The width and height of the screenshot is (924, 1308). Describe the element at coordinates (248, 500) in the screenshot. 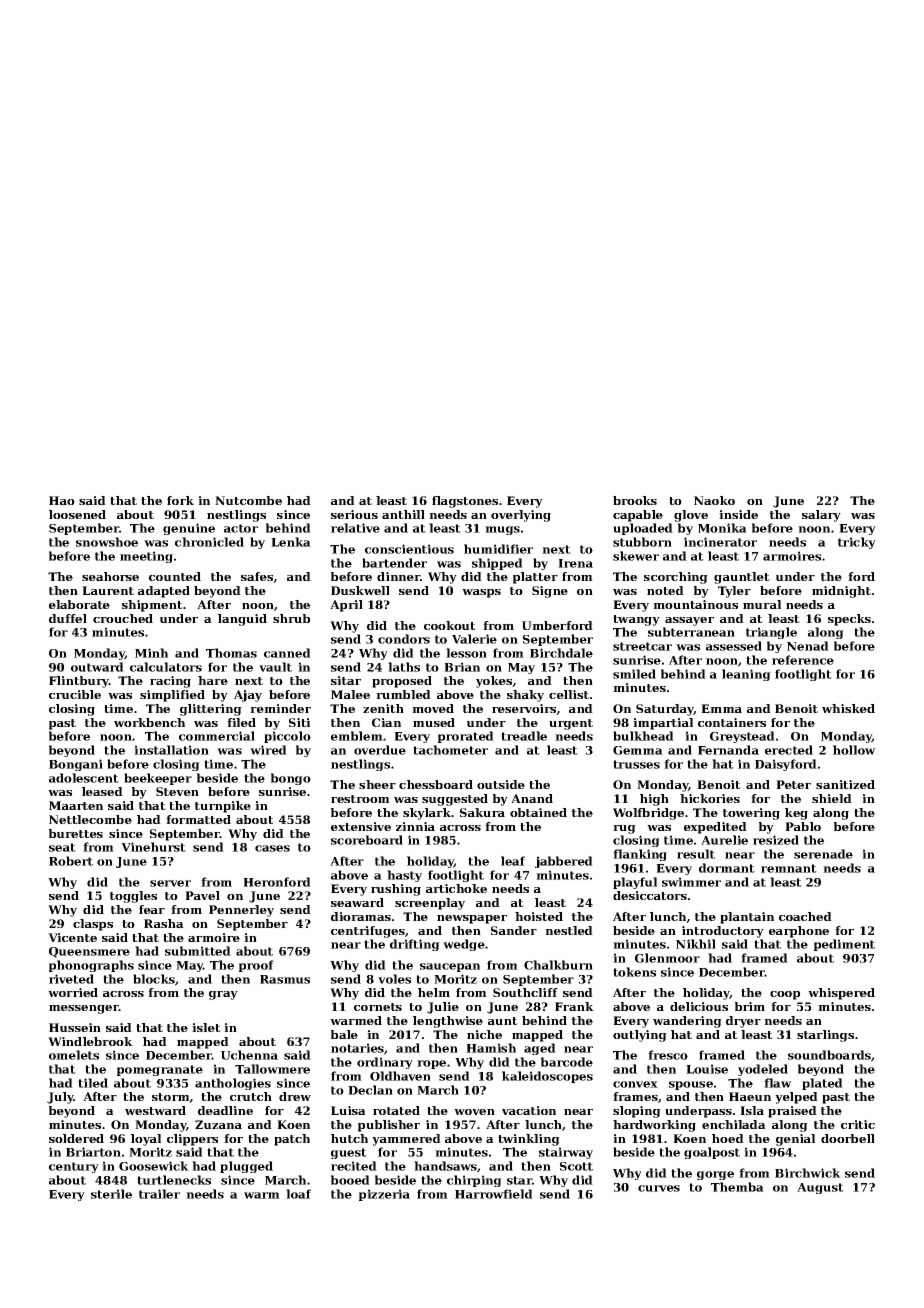

I see `Nutcombe` at that location.
